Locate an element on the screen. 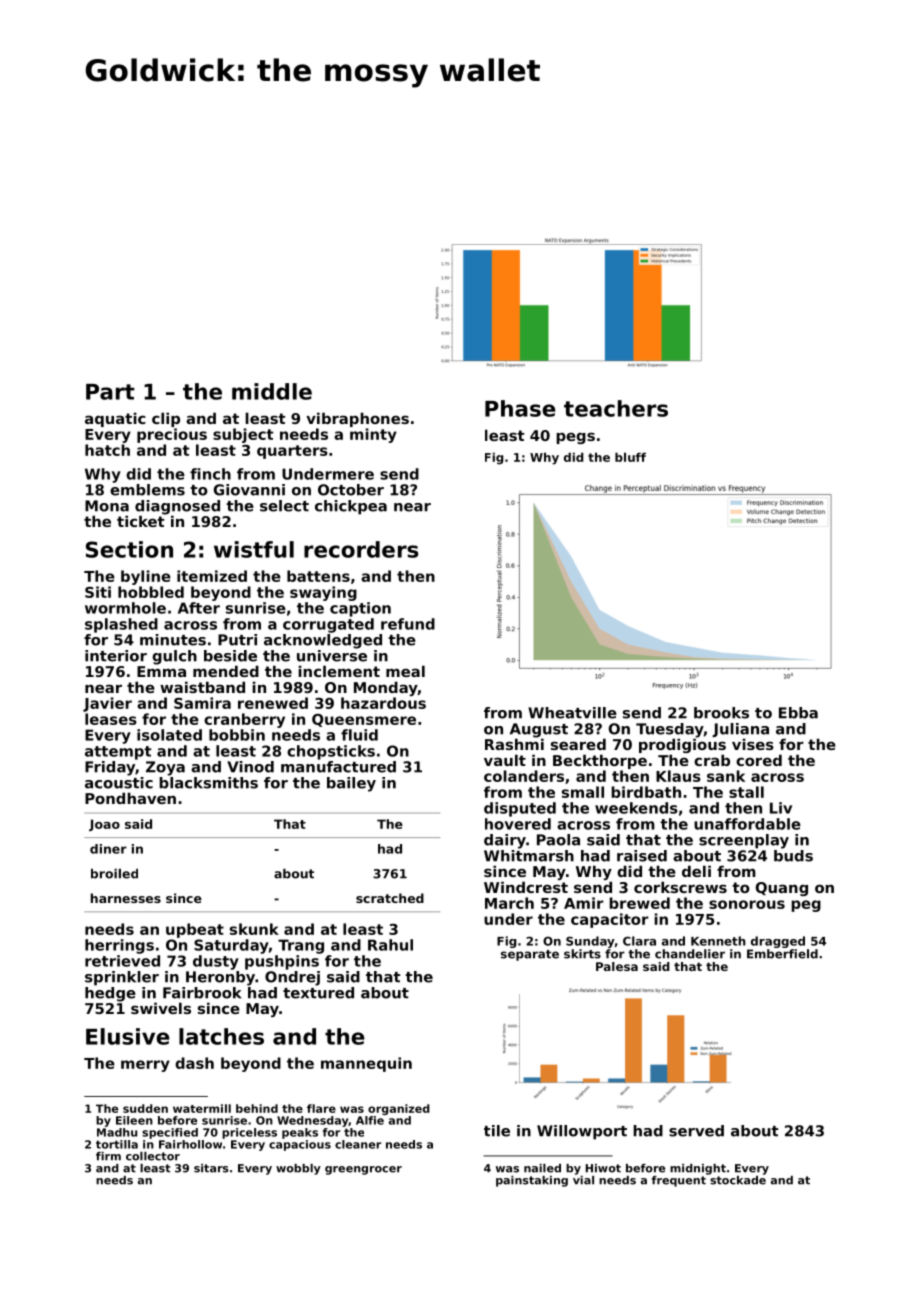 The width and height of the screenshot is (924, 1314). wobbly is located at coordinates (298, 1169).
